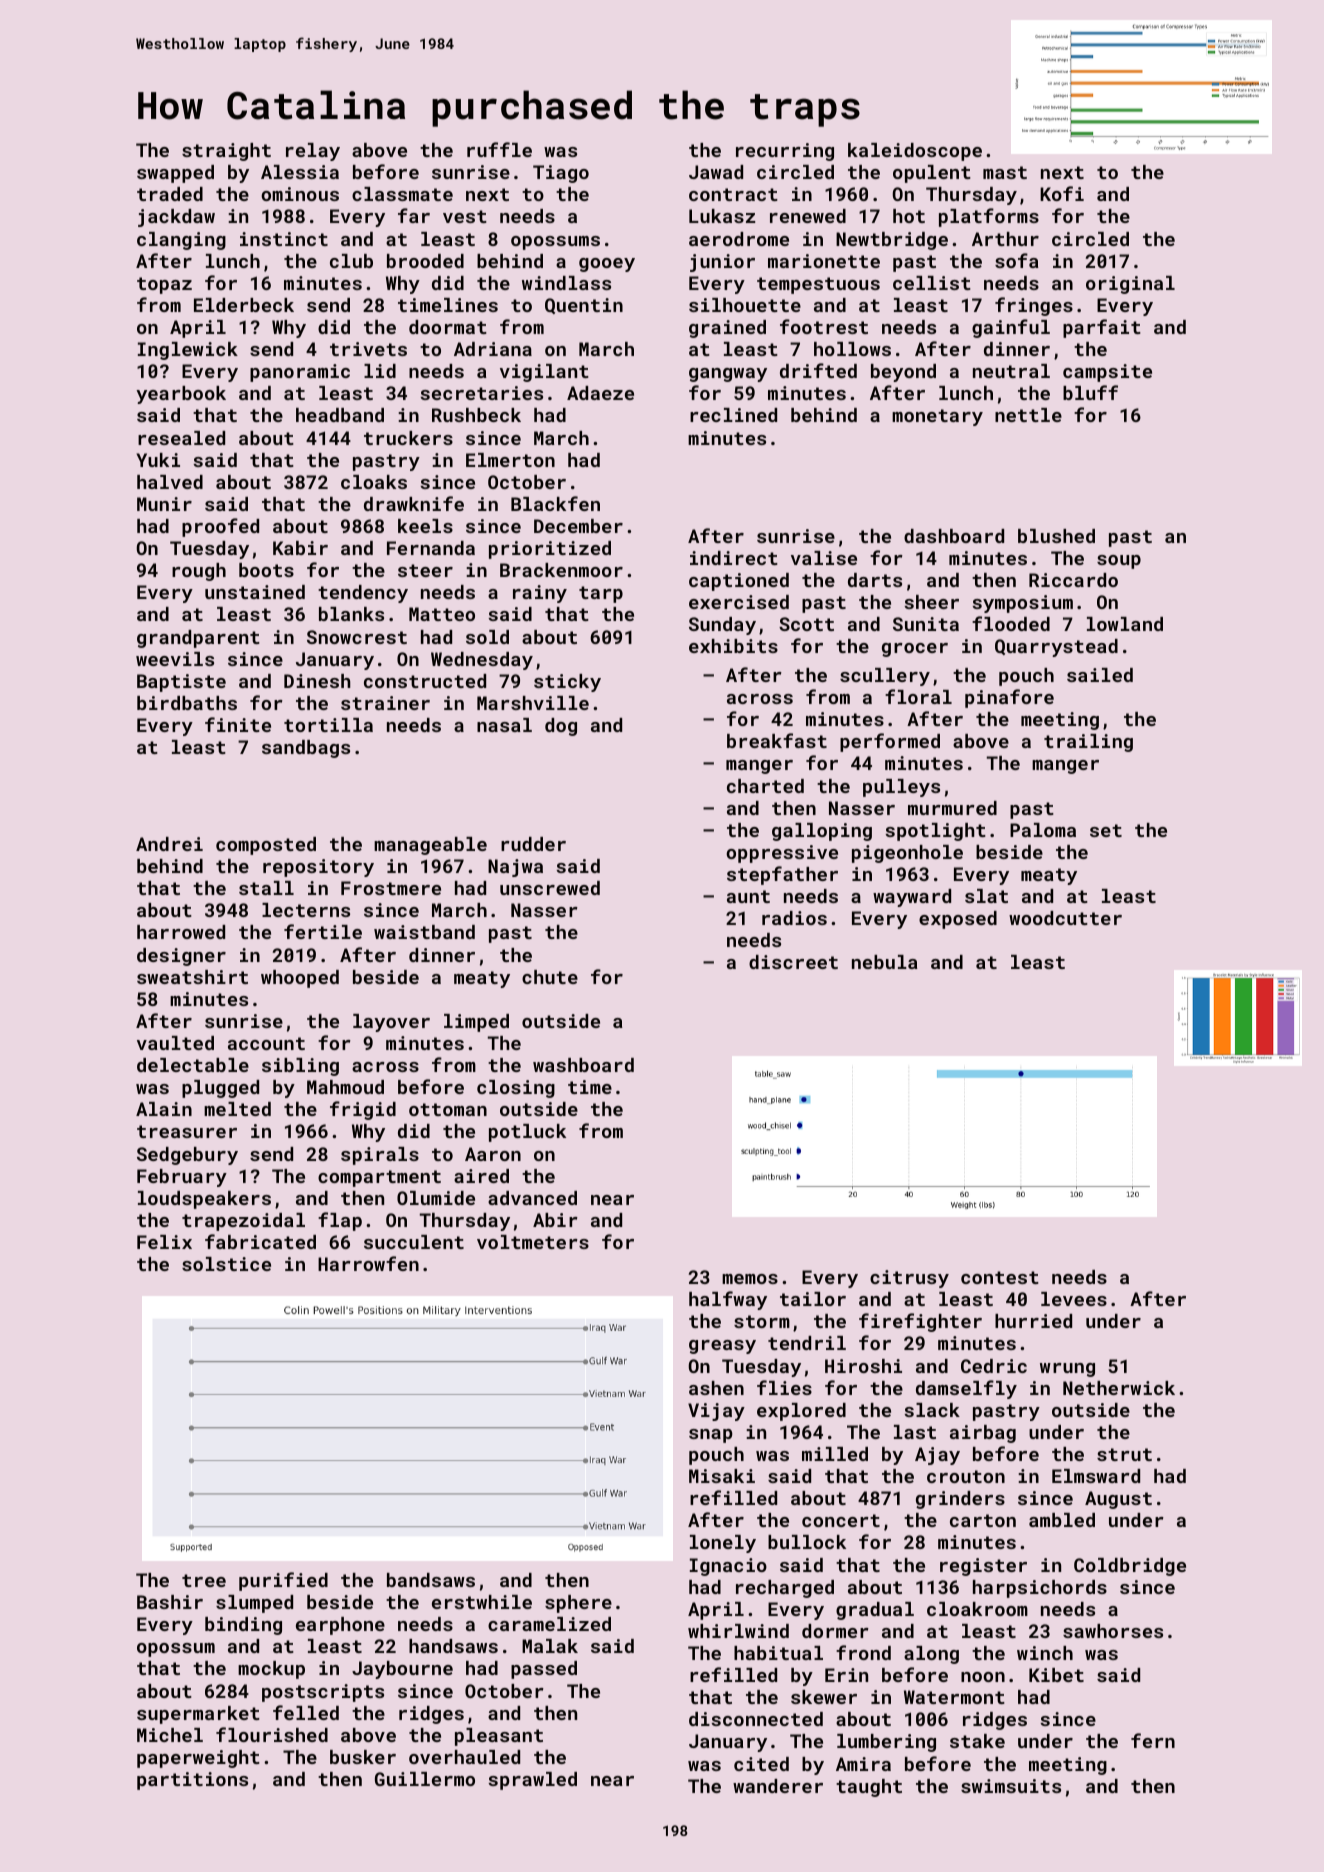 The height and width of the screenshot is (1872, 1324). Describe the element at coordinates (175, 659) in the screenshot. I see `weevils` at that location.
